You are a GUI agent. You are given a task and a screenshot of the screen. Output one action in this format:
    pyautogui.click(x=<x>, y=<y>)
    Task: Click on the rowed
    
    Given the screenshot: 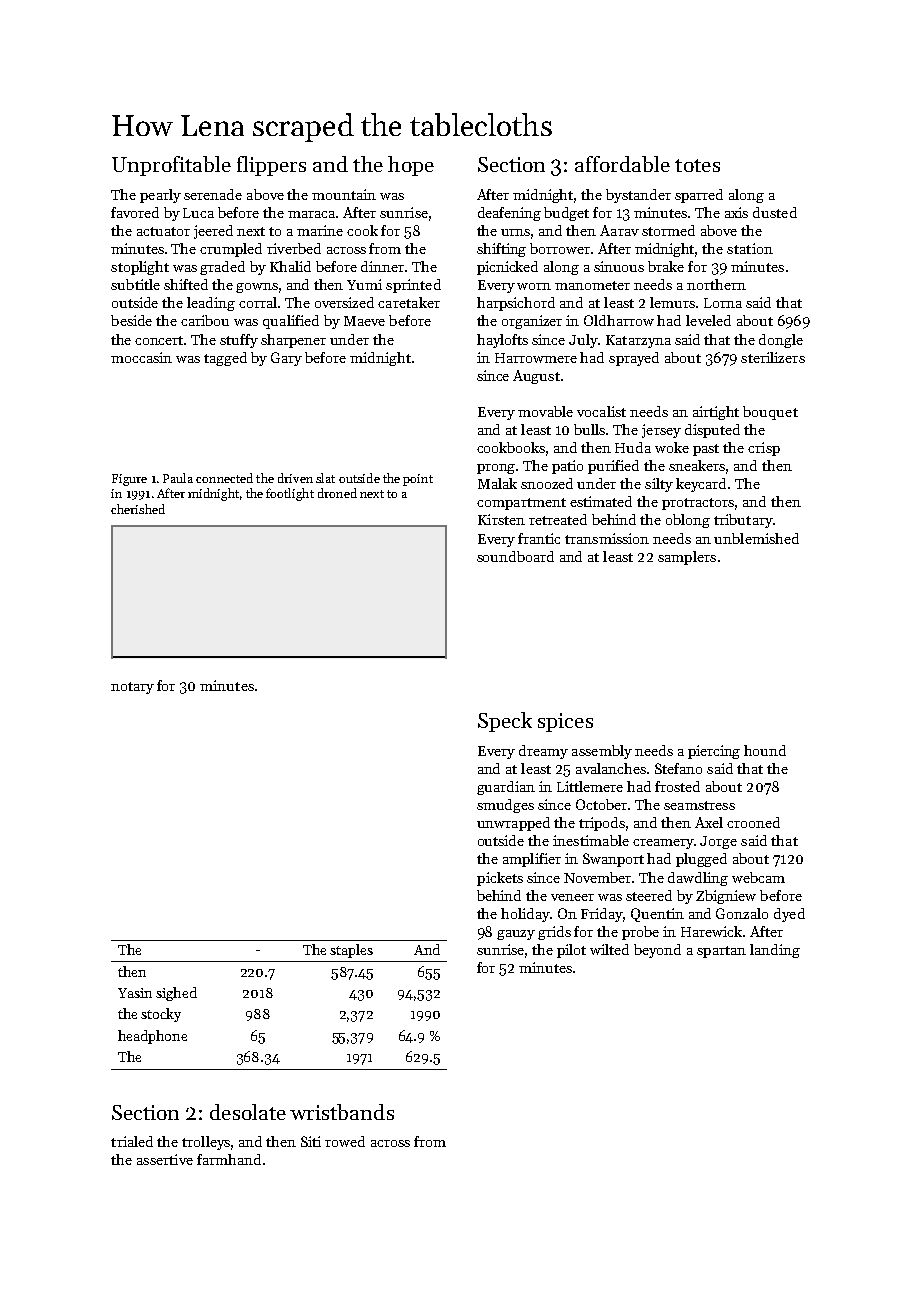 What is the action you would take?
    pyautogui.click(x=345, y=1141)
